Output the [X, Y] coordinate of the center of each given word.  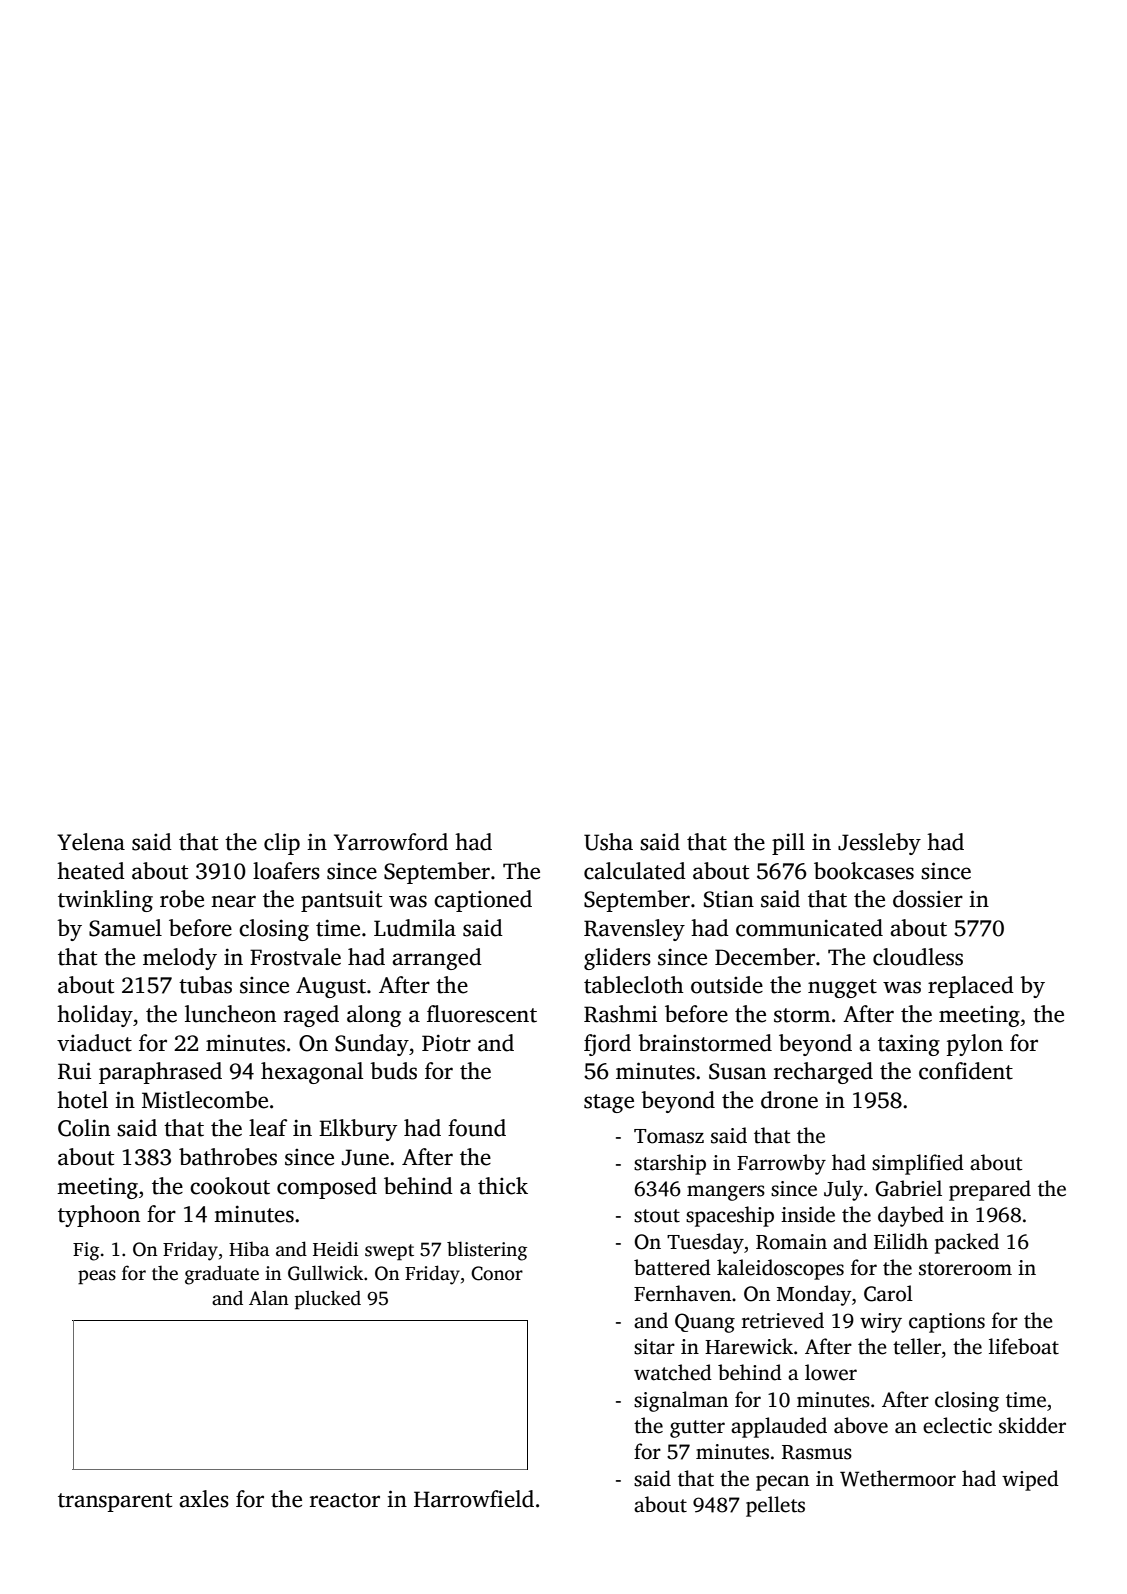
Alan [269, 1297]
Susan [737, 1071]
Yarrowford [391, 842]
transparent [115, 1502]
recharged [823, 1073]
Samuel [125, 928]
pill [788, 844]
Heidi [335, 1249]
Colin [84, 1128]
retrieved [783, 1320]
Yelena [91, 842]
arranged [437, 959]
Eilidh [901, 1241]
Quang [705, 1323]
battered [672, 1267]
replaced [971, 987]
